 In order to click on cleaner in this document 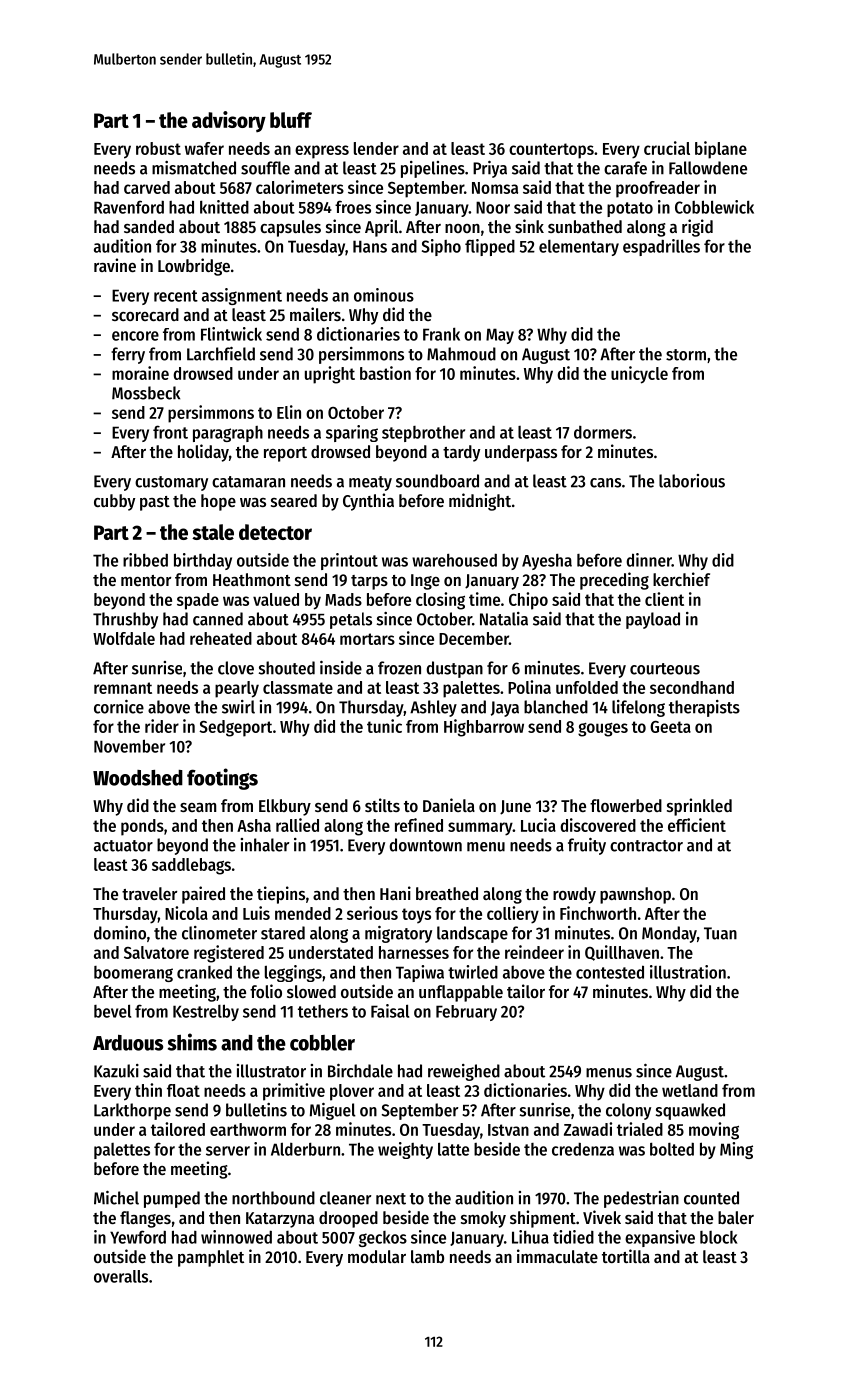, I will do `click(345, 1198)`.
